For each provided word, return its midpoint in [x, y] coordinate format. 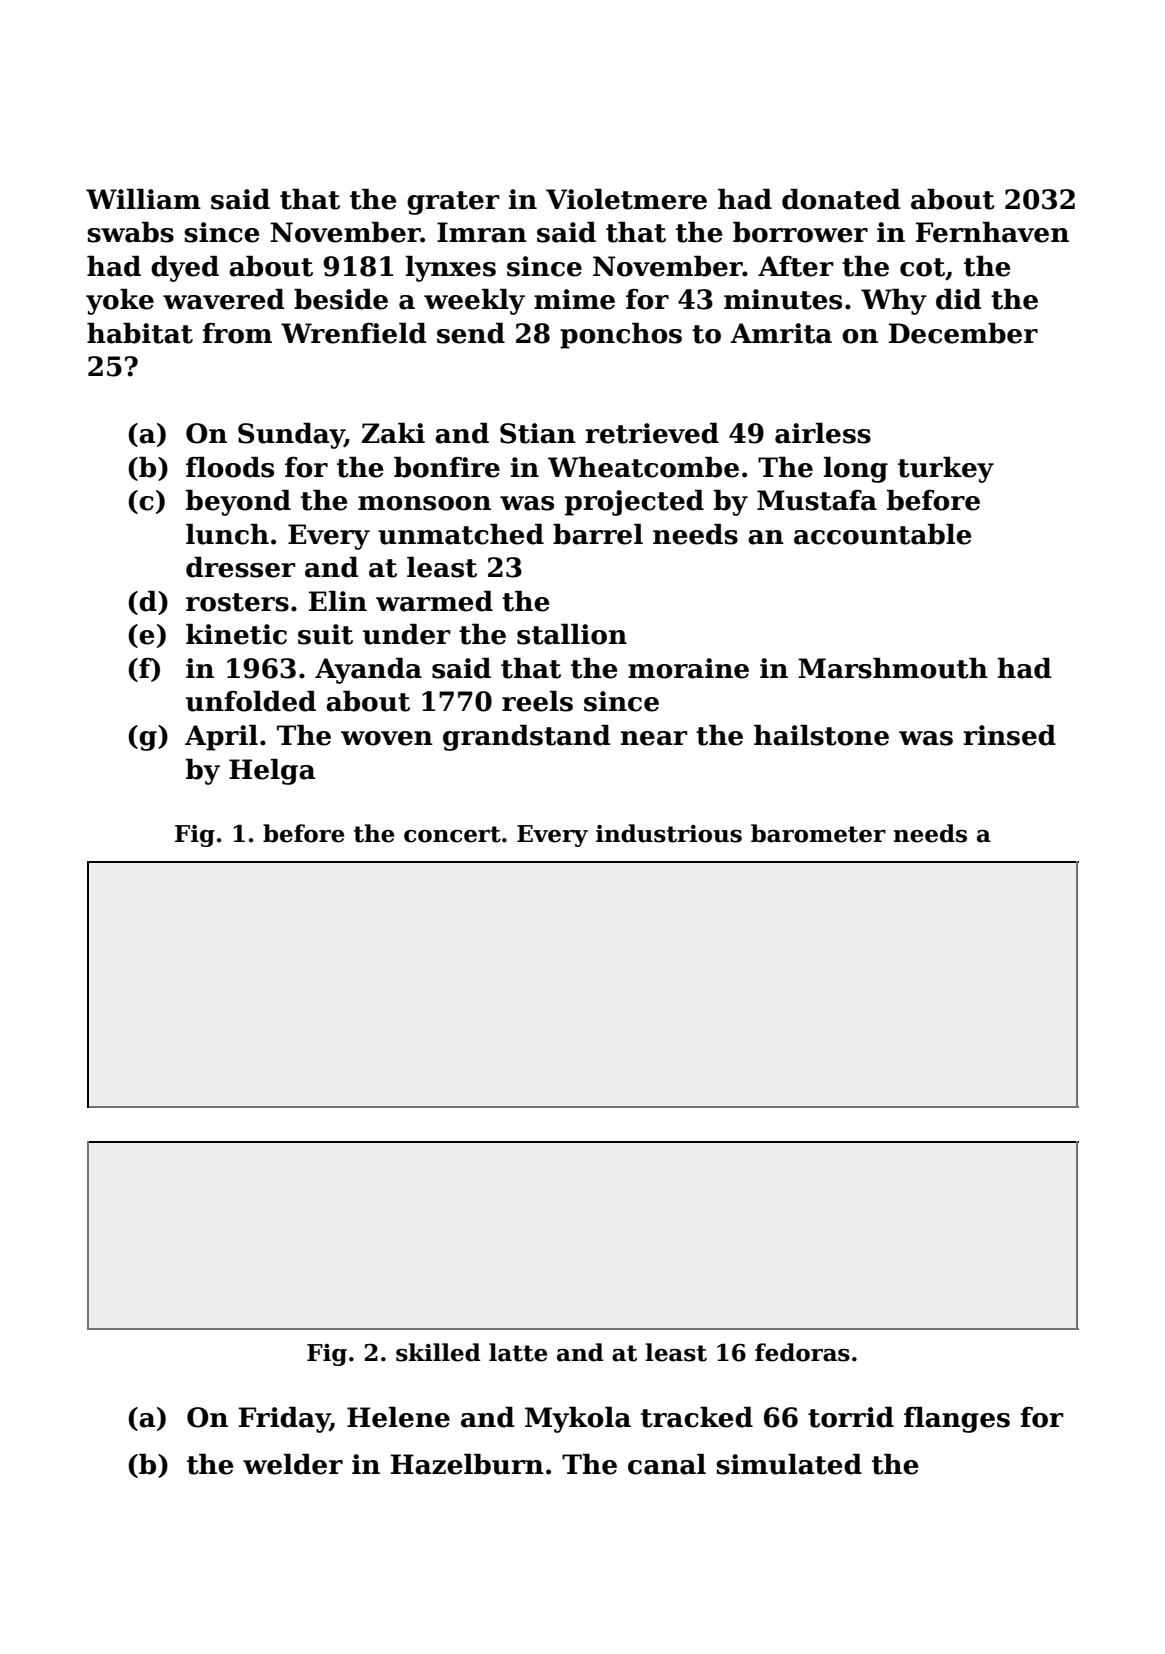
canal [667, 1464]
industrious [669, 833]
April [221, 738]
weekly [474, 302]
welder [293, 1464]
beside [341, 299]
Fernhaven [992, 232]
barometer [818, 833]
